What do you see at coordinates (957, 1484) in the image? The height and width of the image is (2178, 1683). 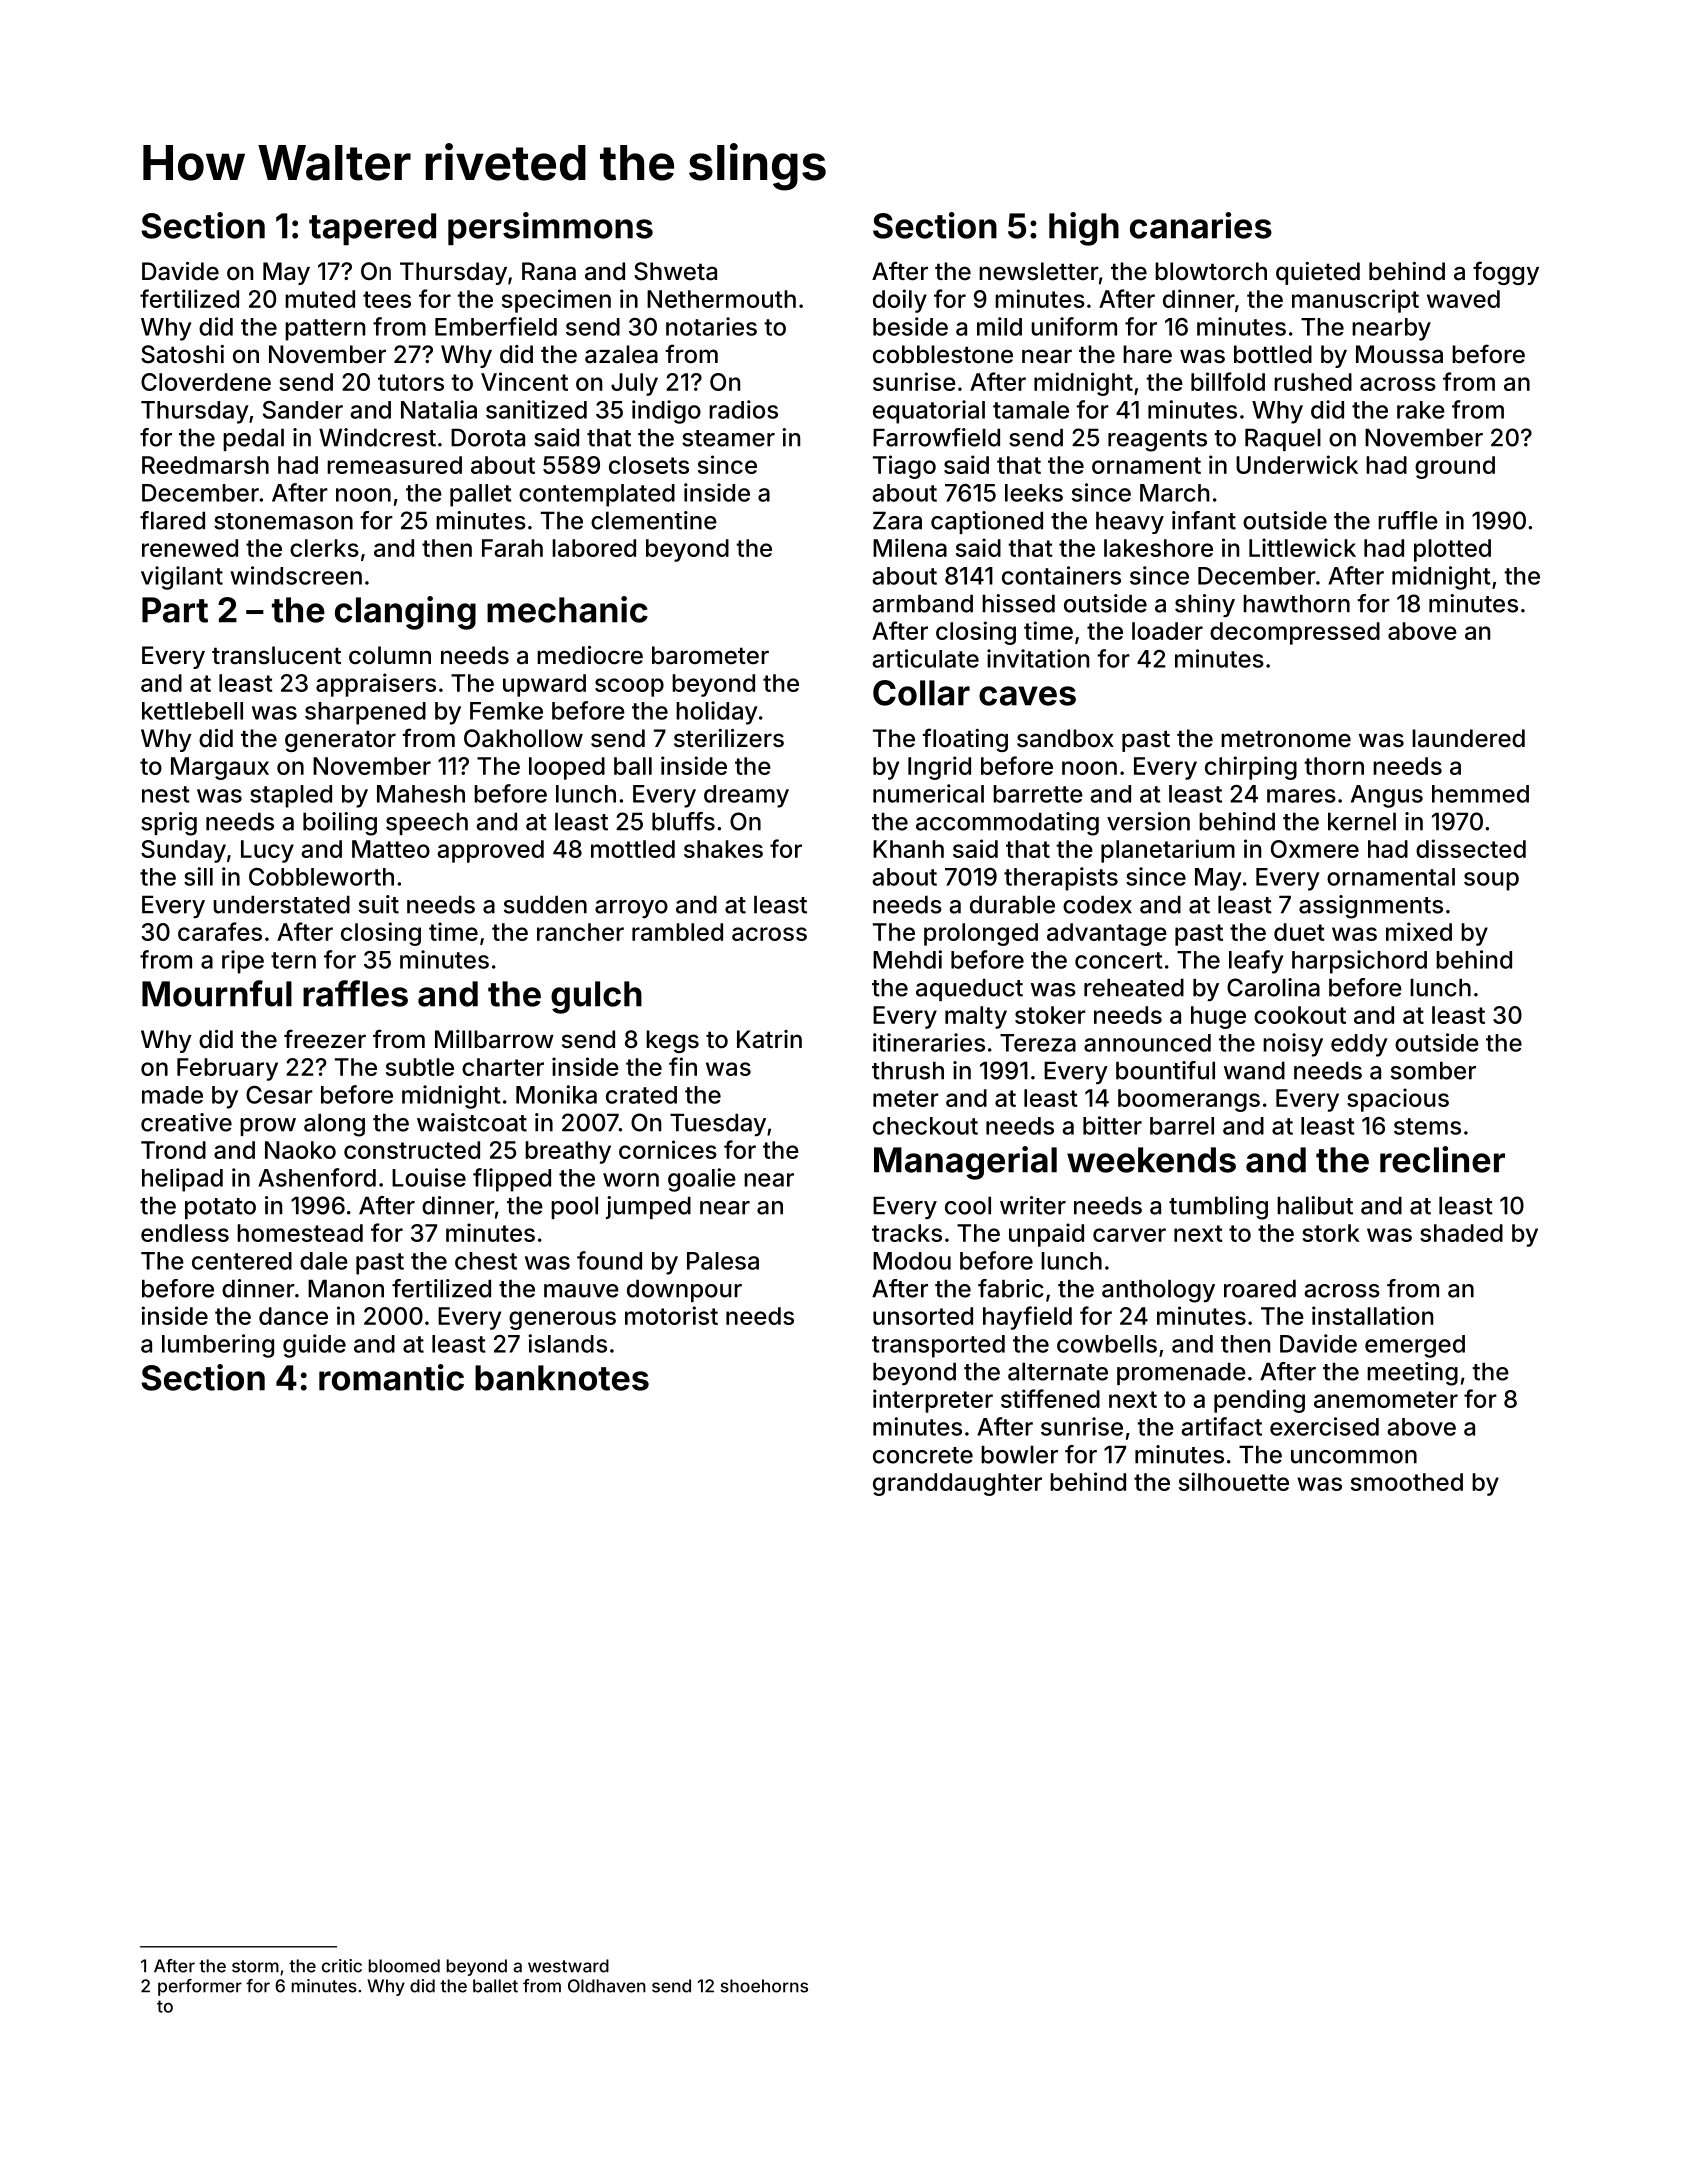 I see `granddaughter` at bounding box center [957, 1484].
